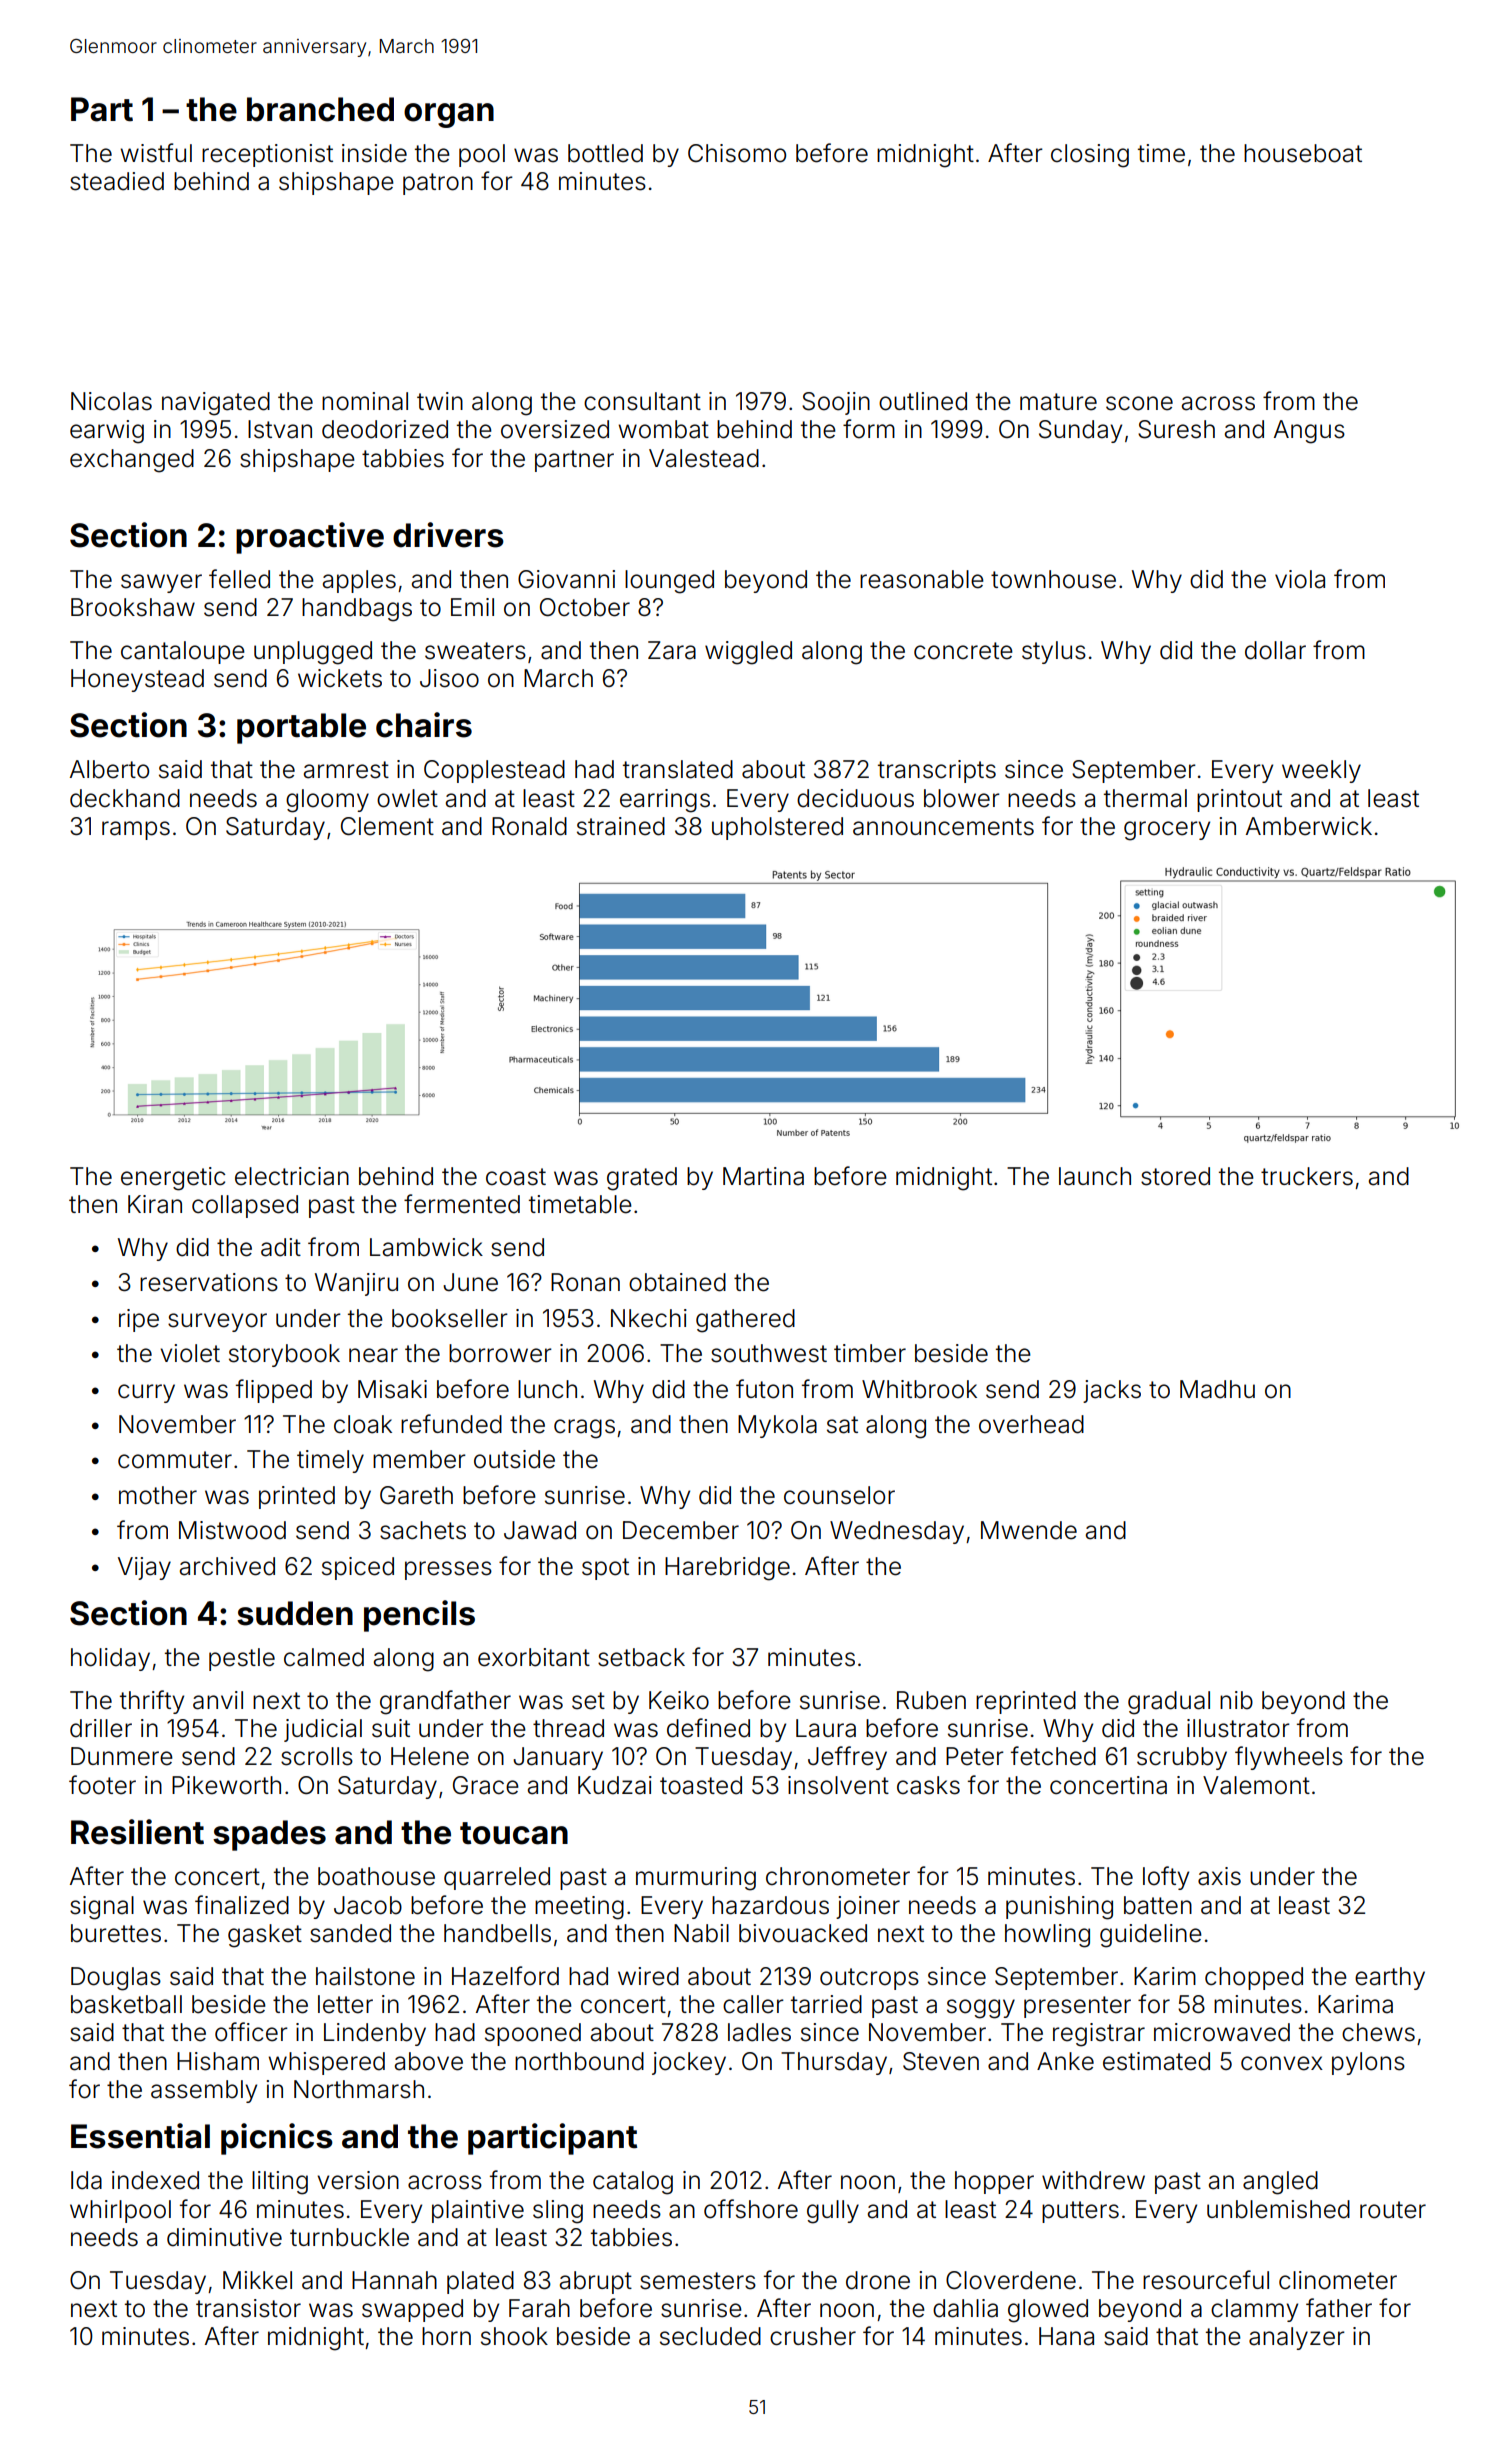 This document has width=1496, height=2464. Describe the element at coordinates (449, 115) in the document. I see `organ` at that location.
